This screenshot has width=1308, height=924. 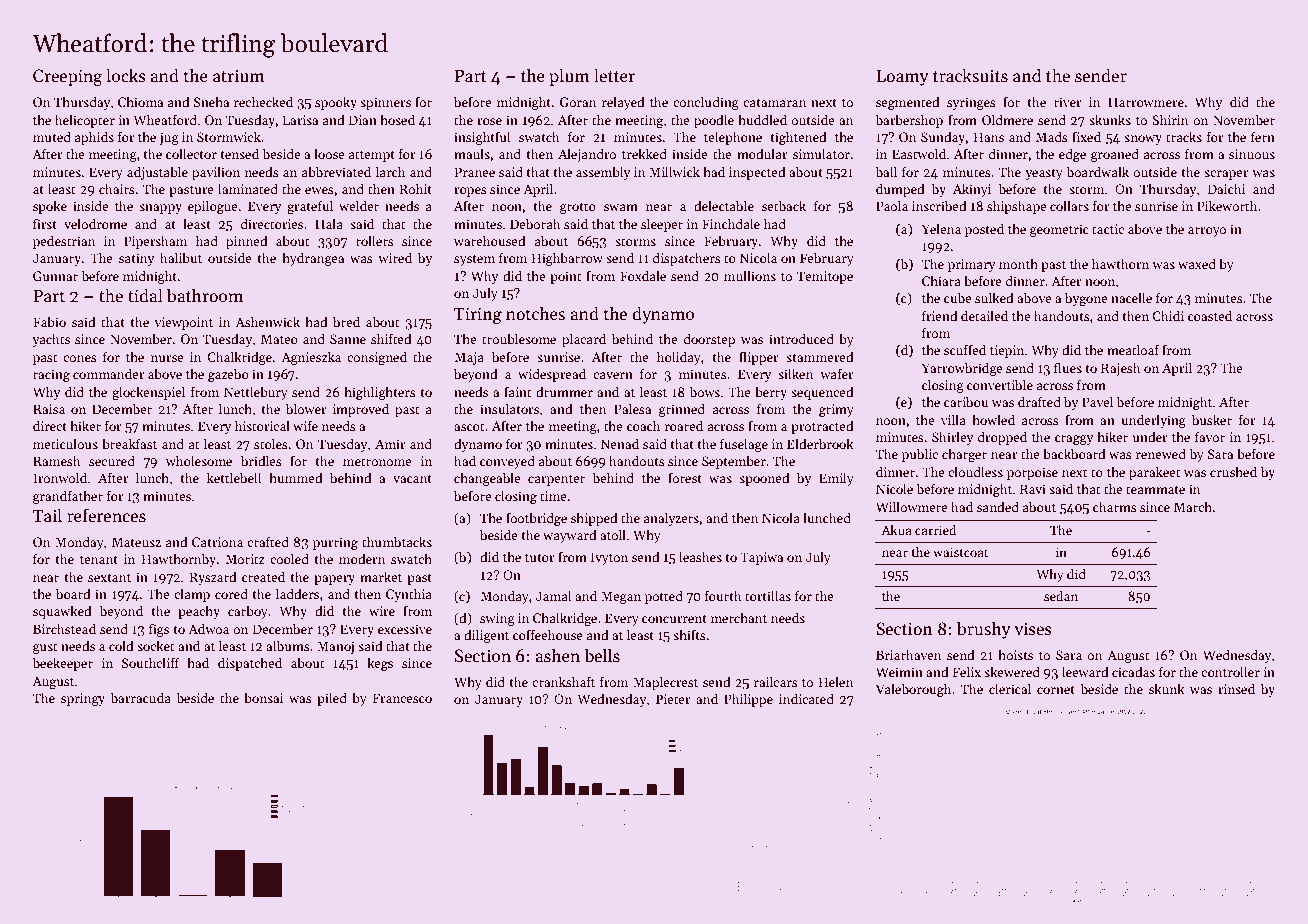 I want to click on atrium, so click(x=239, y=76).
